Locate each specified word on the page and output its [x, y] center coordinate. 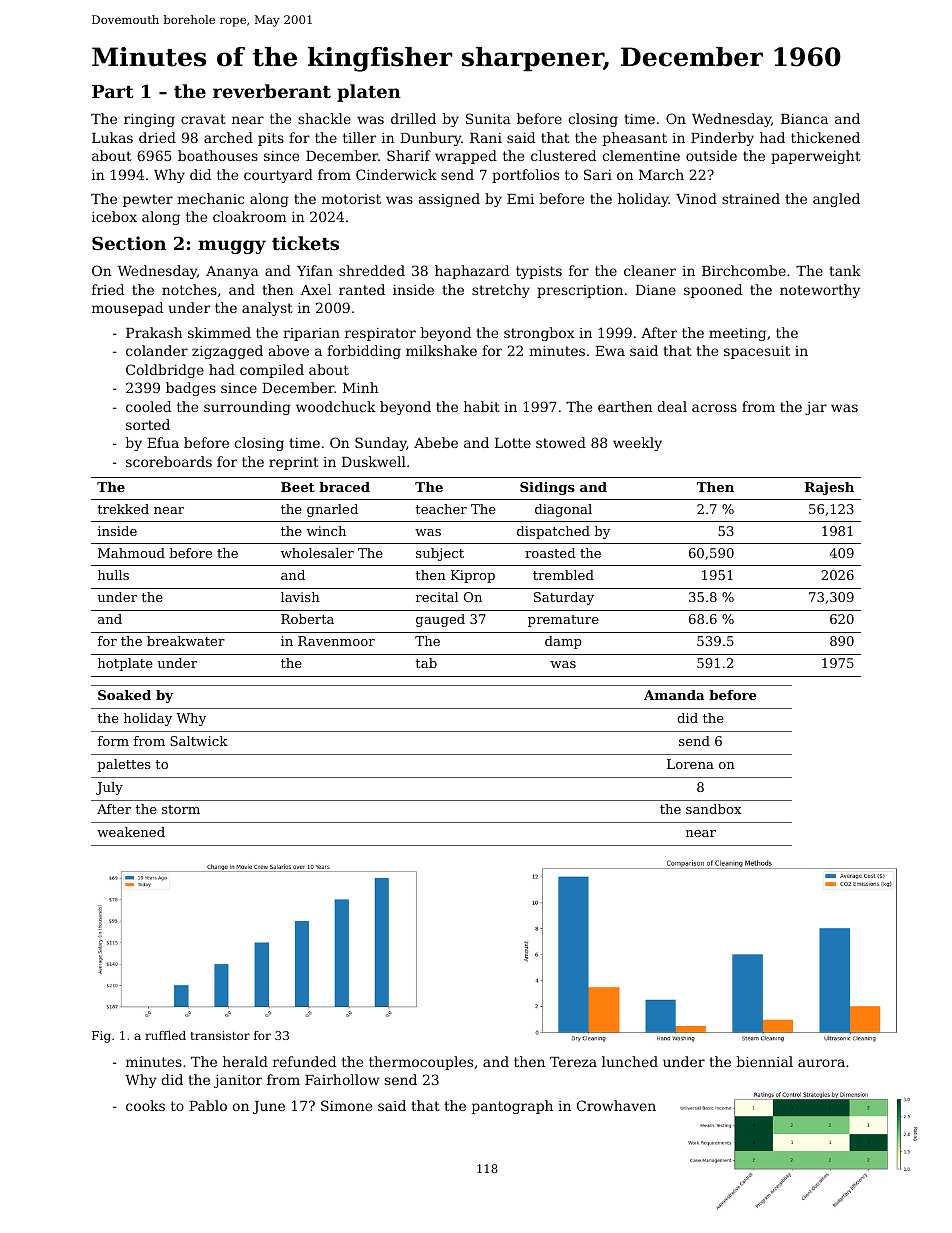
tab [426, 663]
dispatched [553, 532]
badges [191, 389]
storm [181, 809]
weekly [637, 444]
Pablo [208, 1105]
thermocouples [421, 1063]
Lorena [690, 764]
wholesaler [317, 553]
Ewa [610, 351]
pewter [148, 200]
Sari [598, 174]
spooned [713, 291]
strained [751, 198]
